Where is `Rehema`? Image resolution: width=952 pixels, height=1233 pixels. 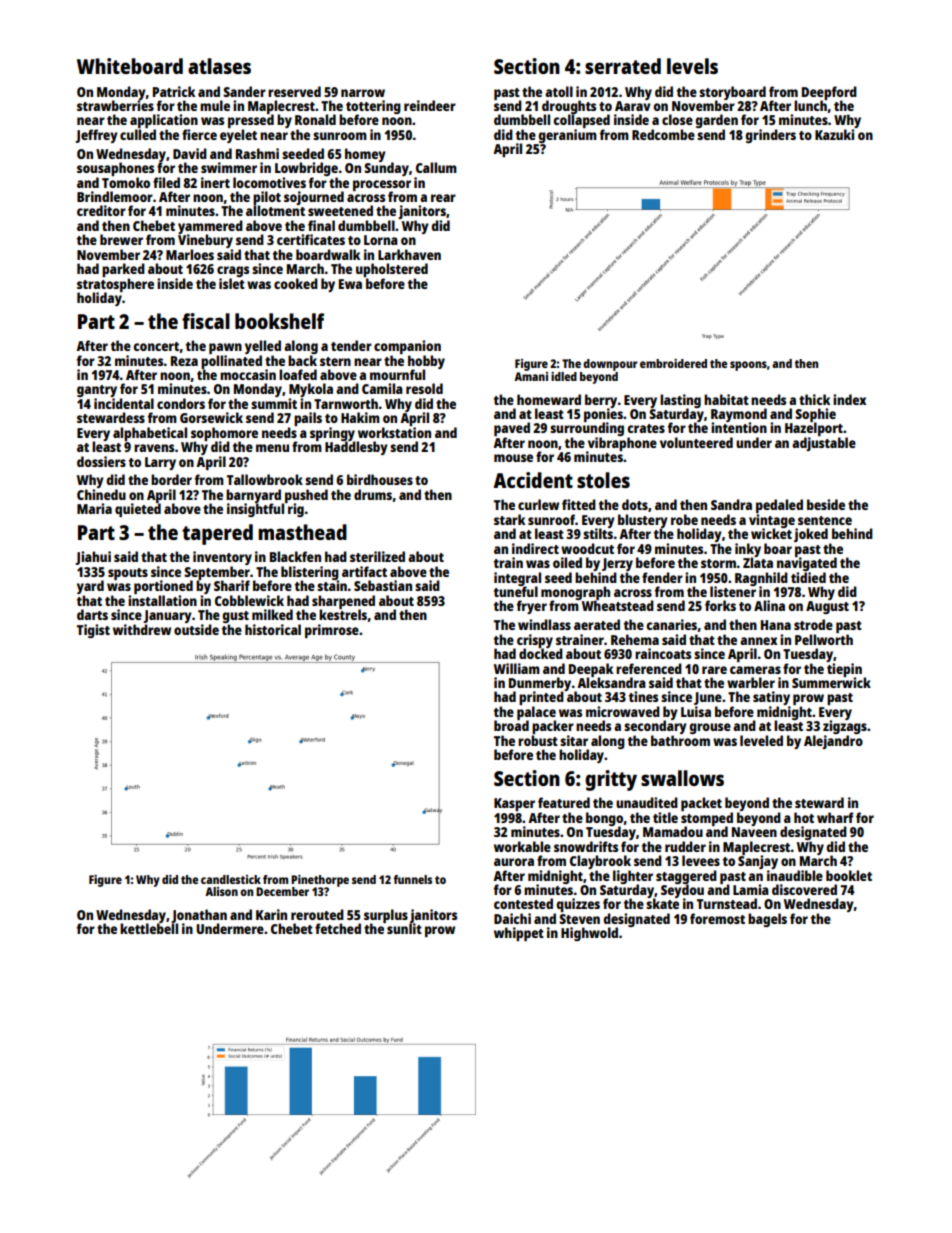
Rehema is located at coordinates (635, 639).
